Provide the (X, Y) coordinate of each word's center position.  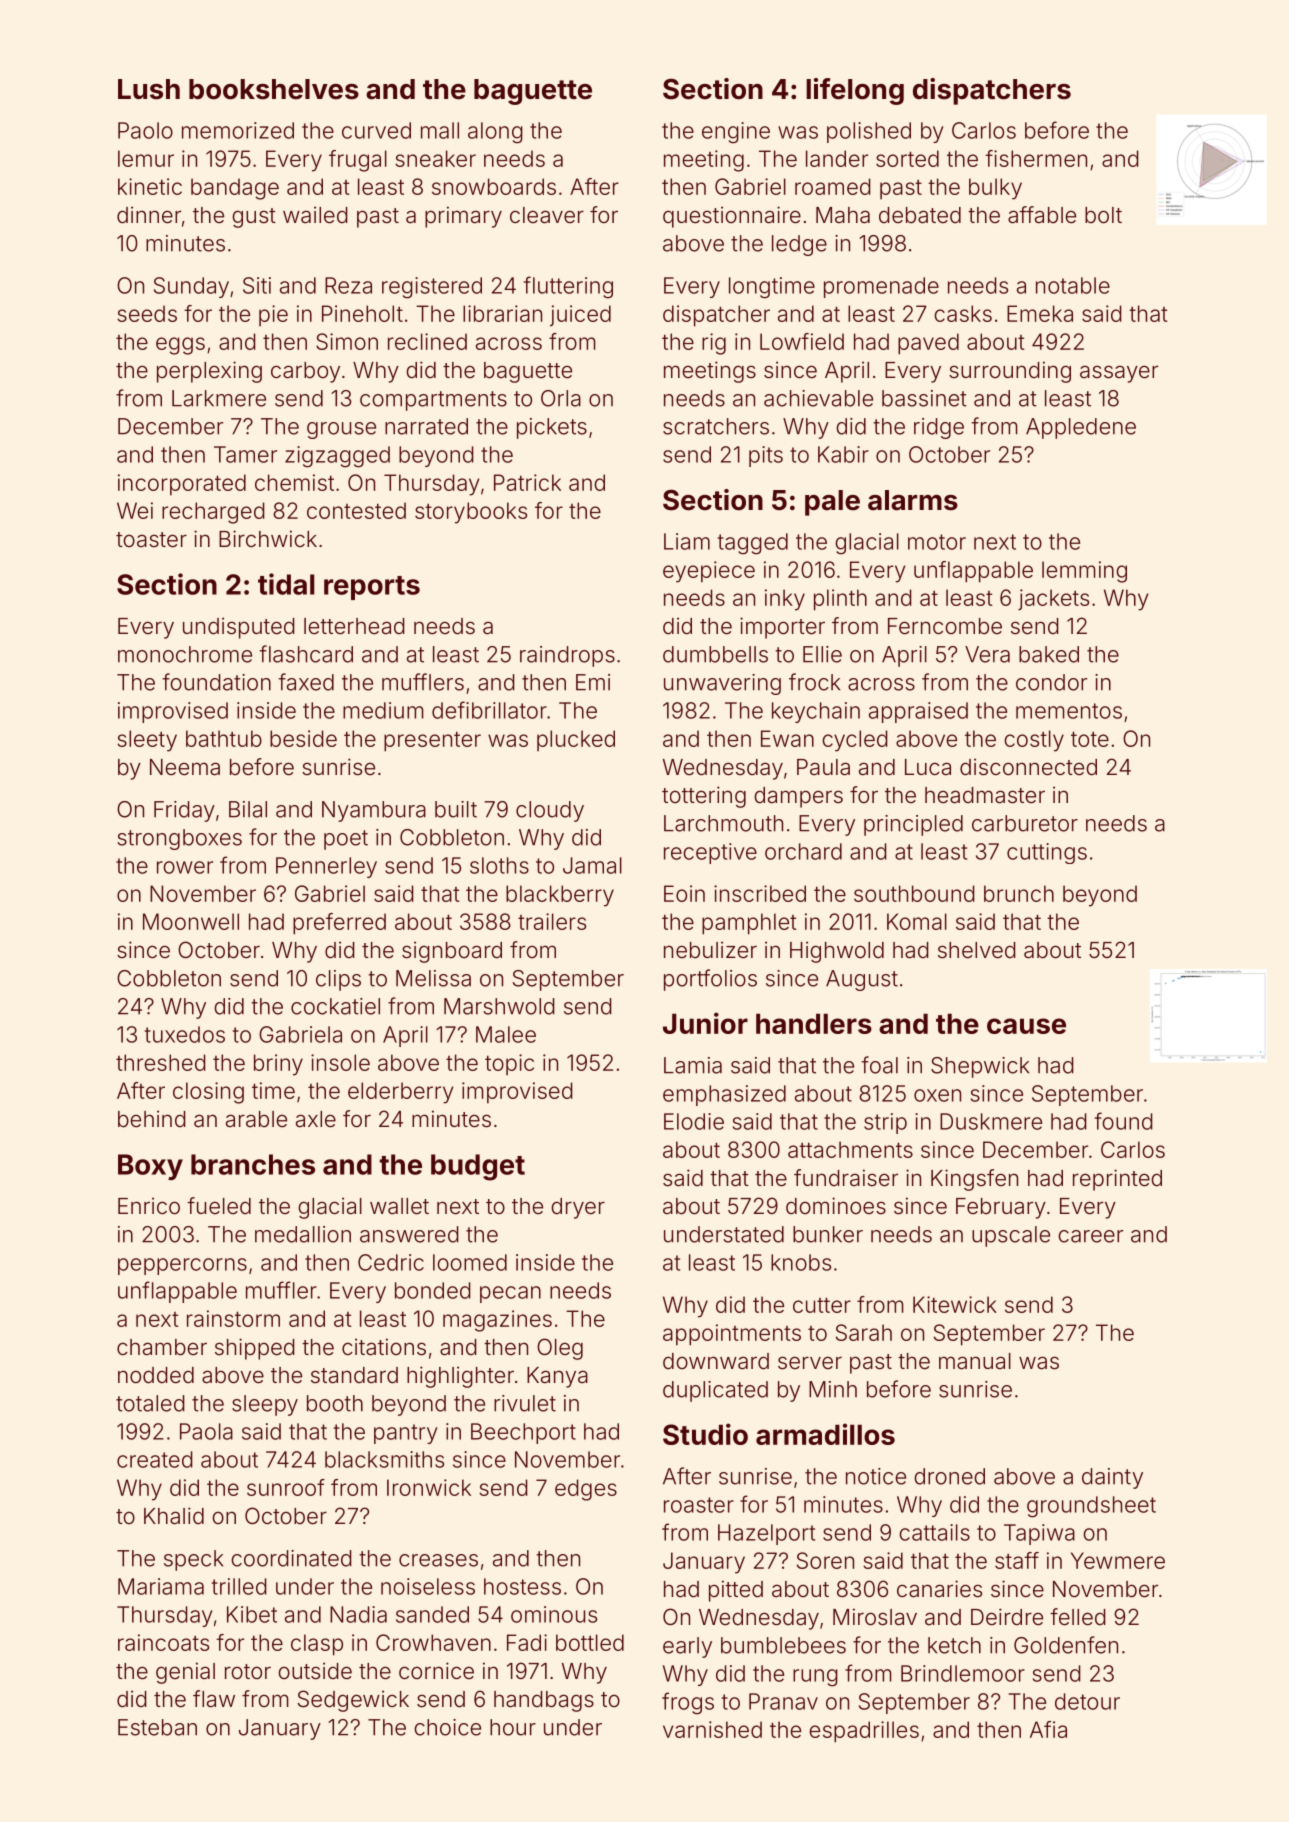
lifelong (855, 91)
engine (736, 133)
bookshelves (274, 89)
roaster (699, 1505)
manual (975, 1361)
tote (1090, 739)
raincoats (163, 1642)
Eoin (684, 893)
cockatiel (335, 1006)
